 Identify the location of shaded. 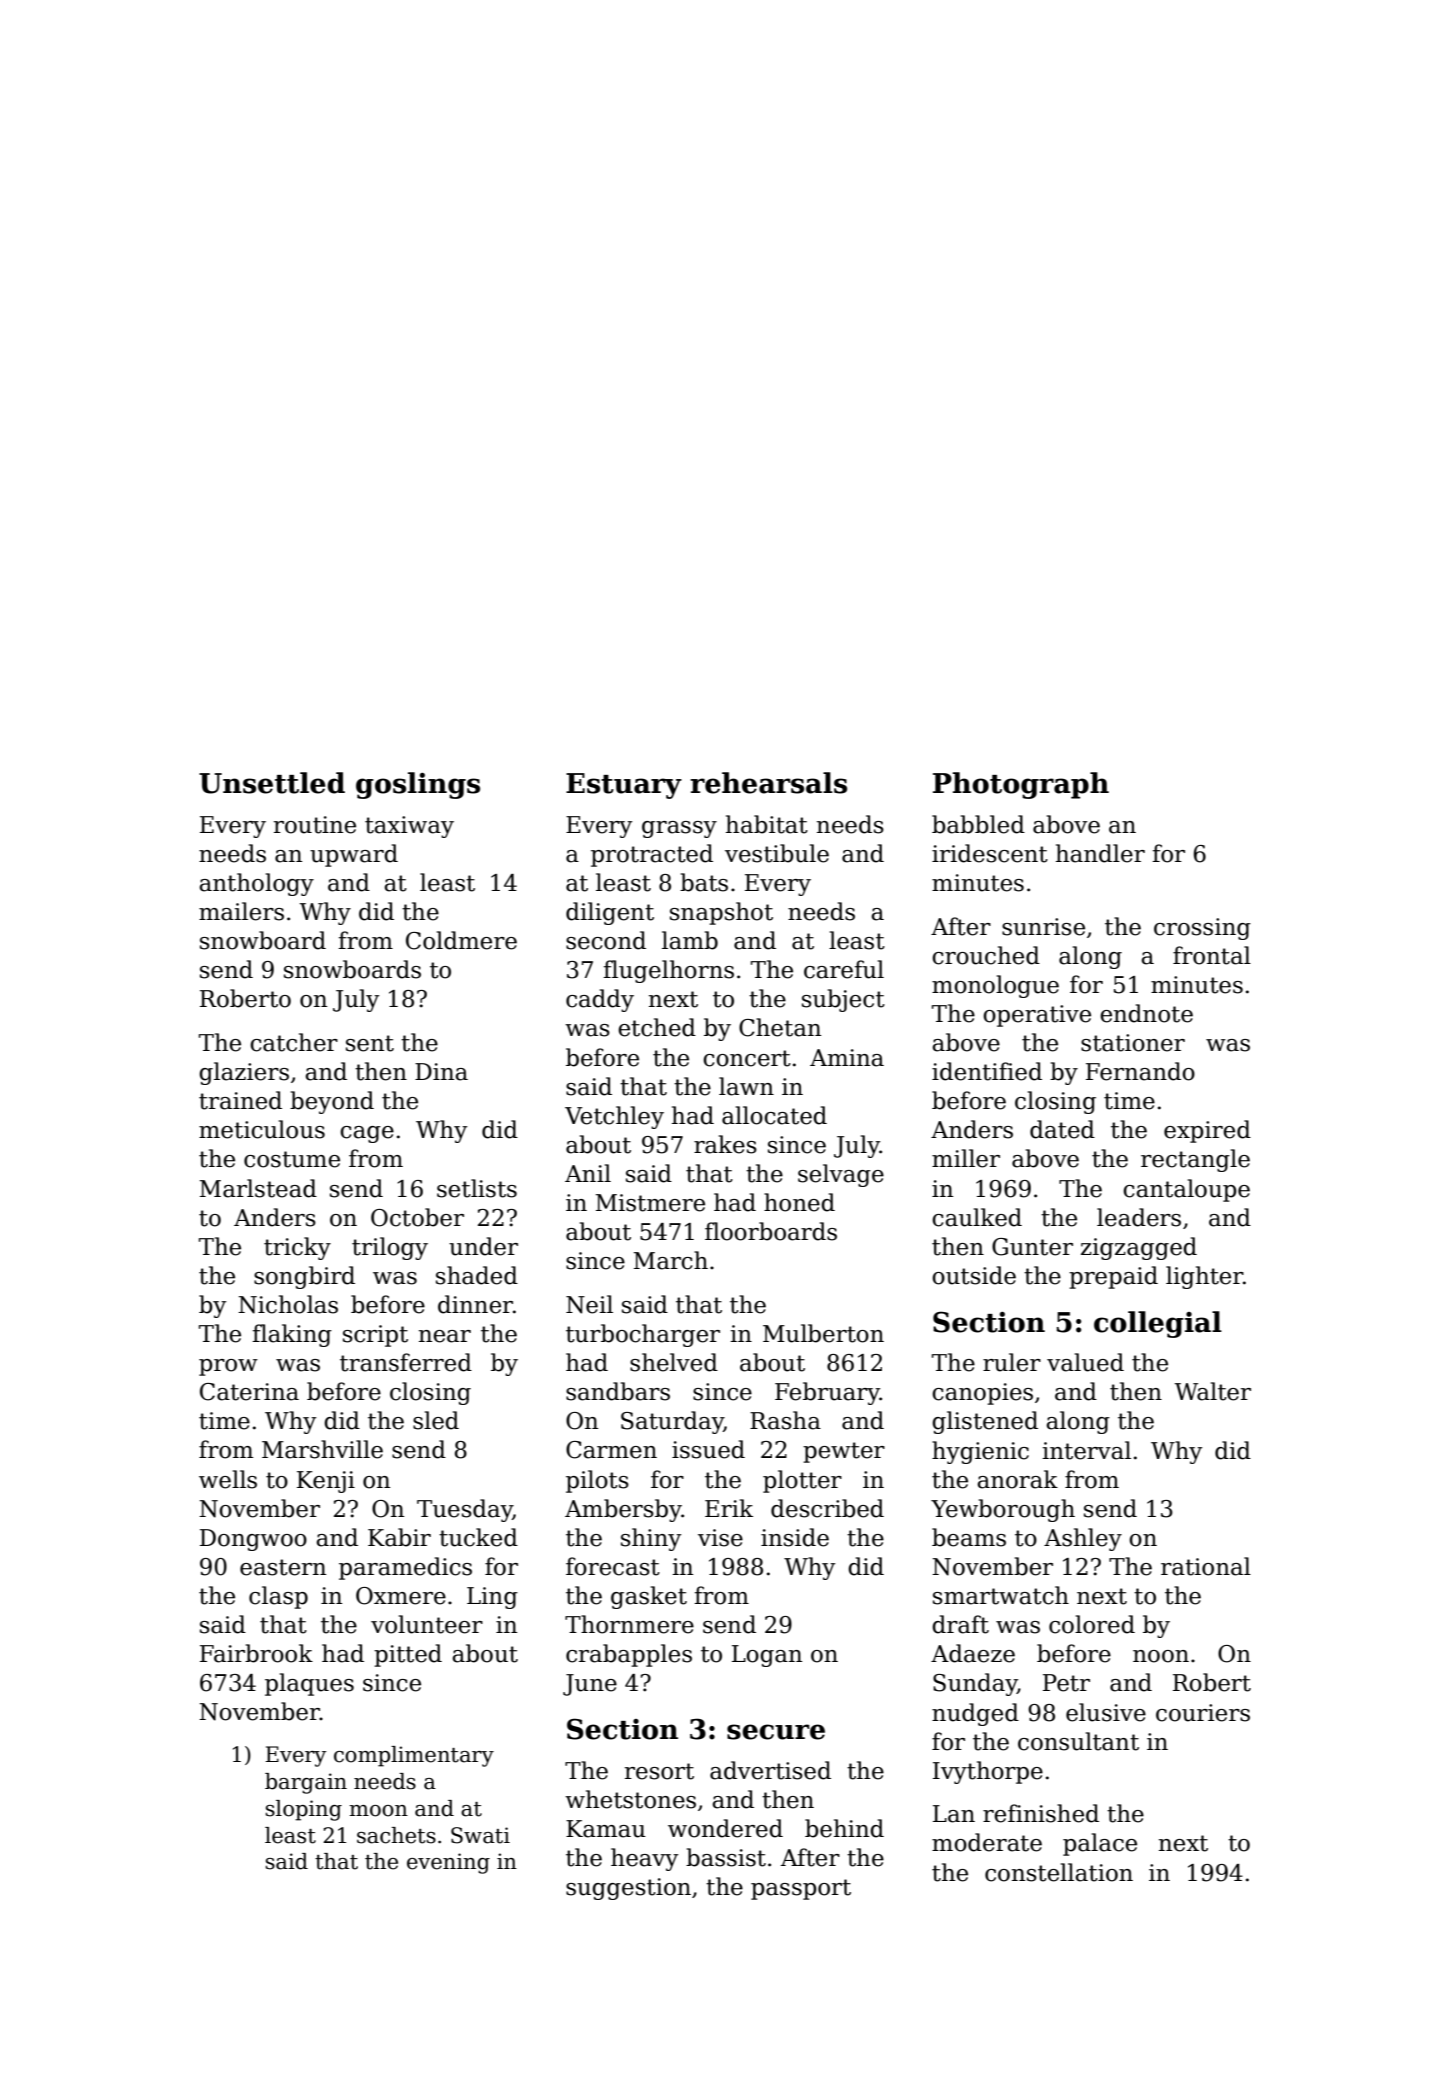
(477, 1275).
